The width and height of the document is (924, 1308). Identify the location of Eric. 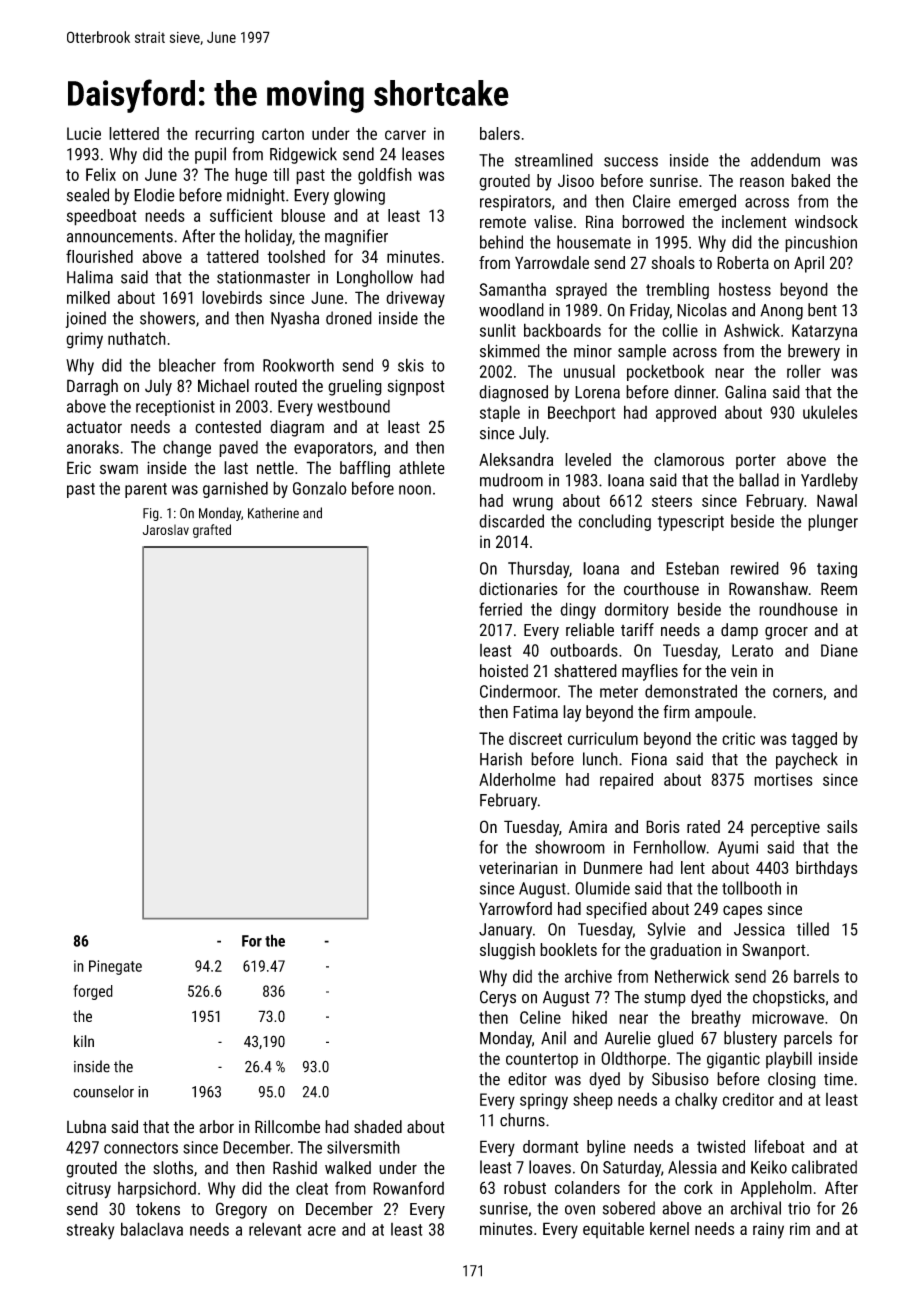
(79, 467).
